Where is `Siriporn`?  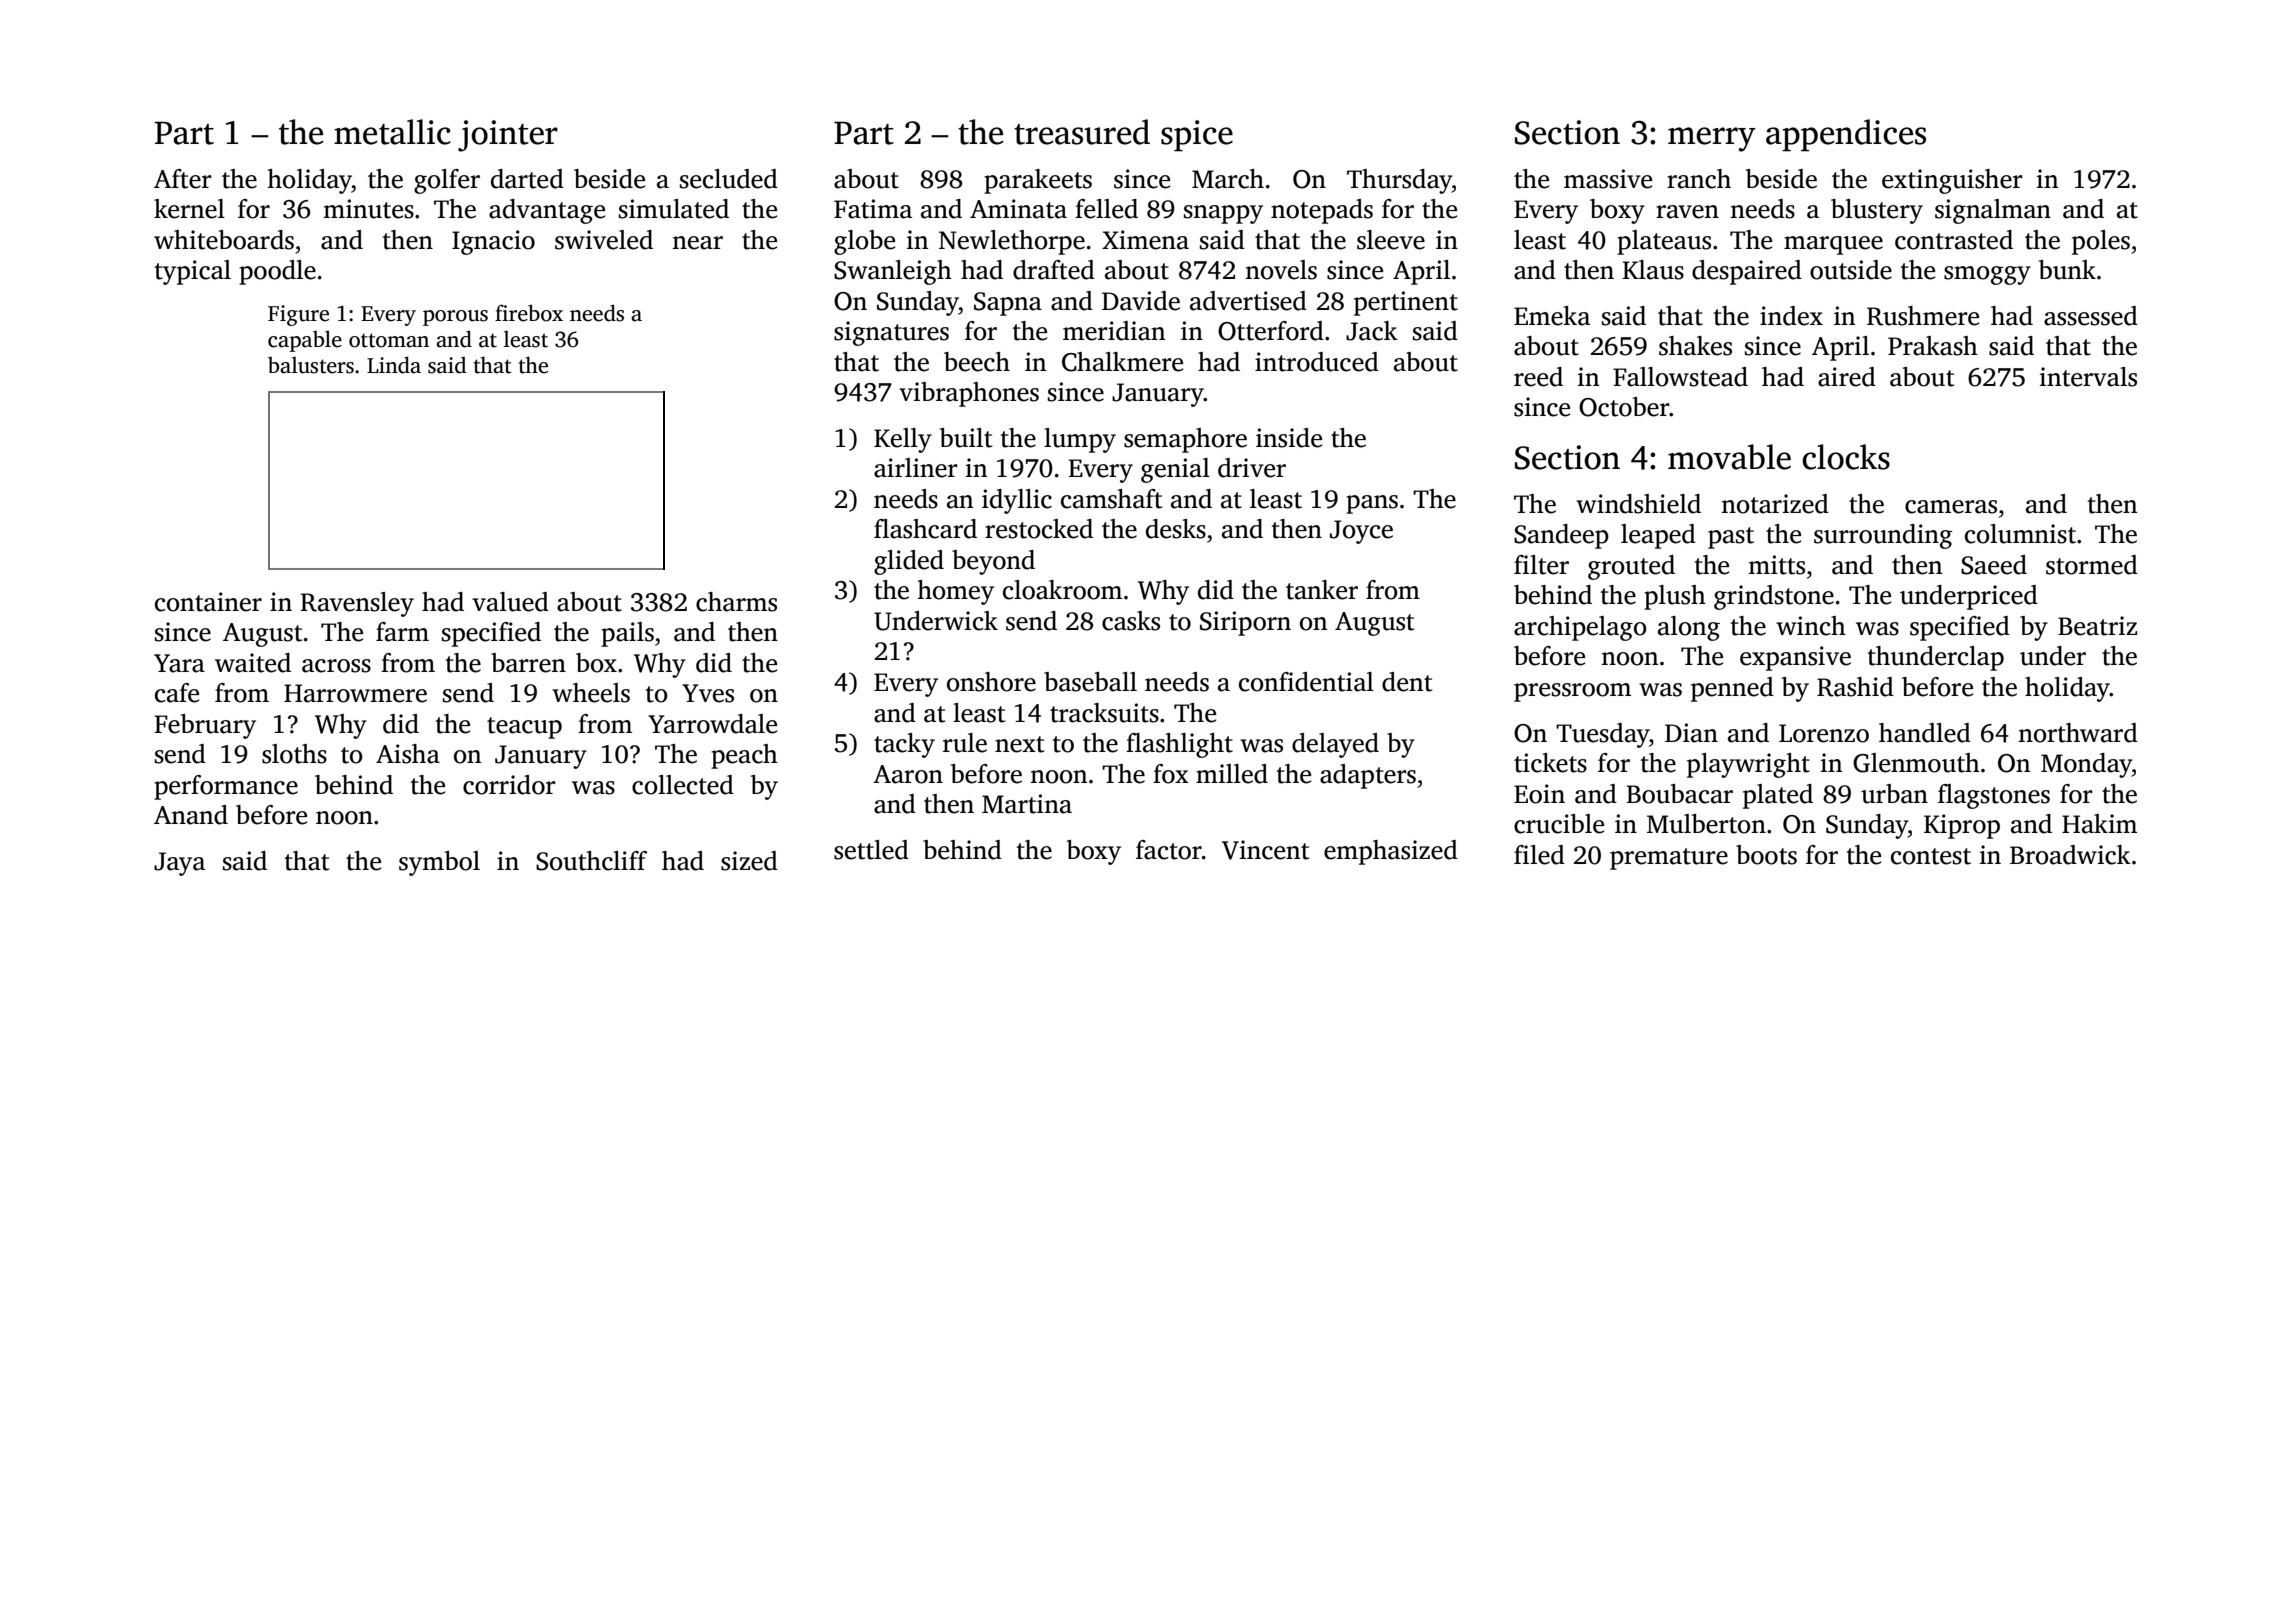
Siriporn is located at coordinates (1245, 623).
